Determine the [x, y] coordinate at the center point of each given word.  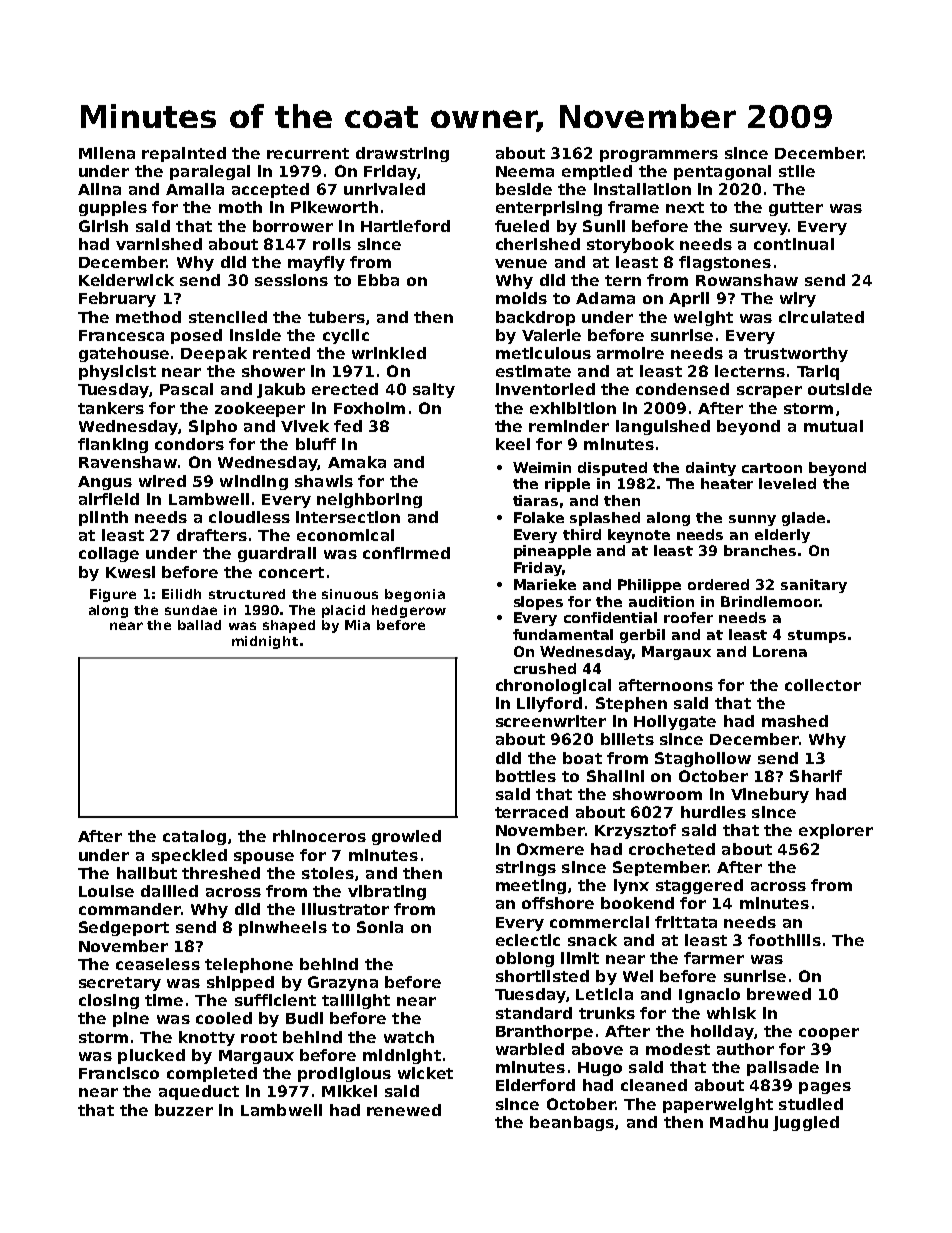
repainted [184, 154]
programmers [659, 156]
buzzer [184, 1110]
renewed [404, 1110]
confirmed [406, 553]
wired [162, 481]
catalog [194, 837]
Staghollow [703, 759]
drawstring [402, 154]
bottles [526, 776]
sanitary [814, 586]
